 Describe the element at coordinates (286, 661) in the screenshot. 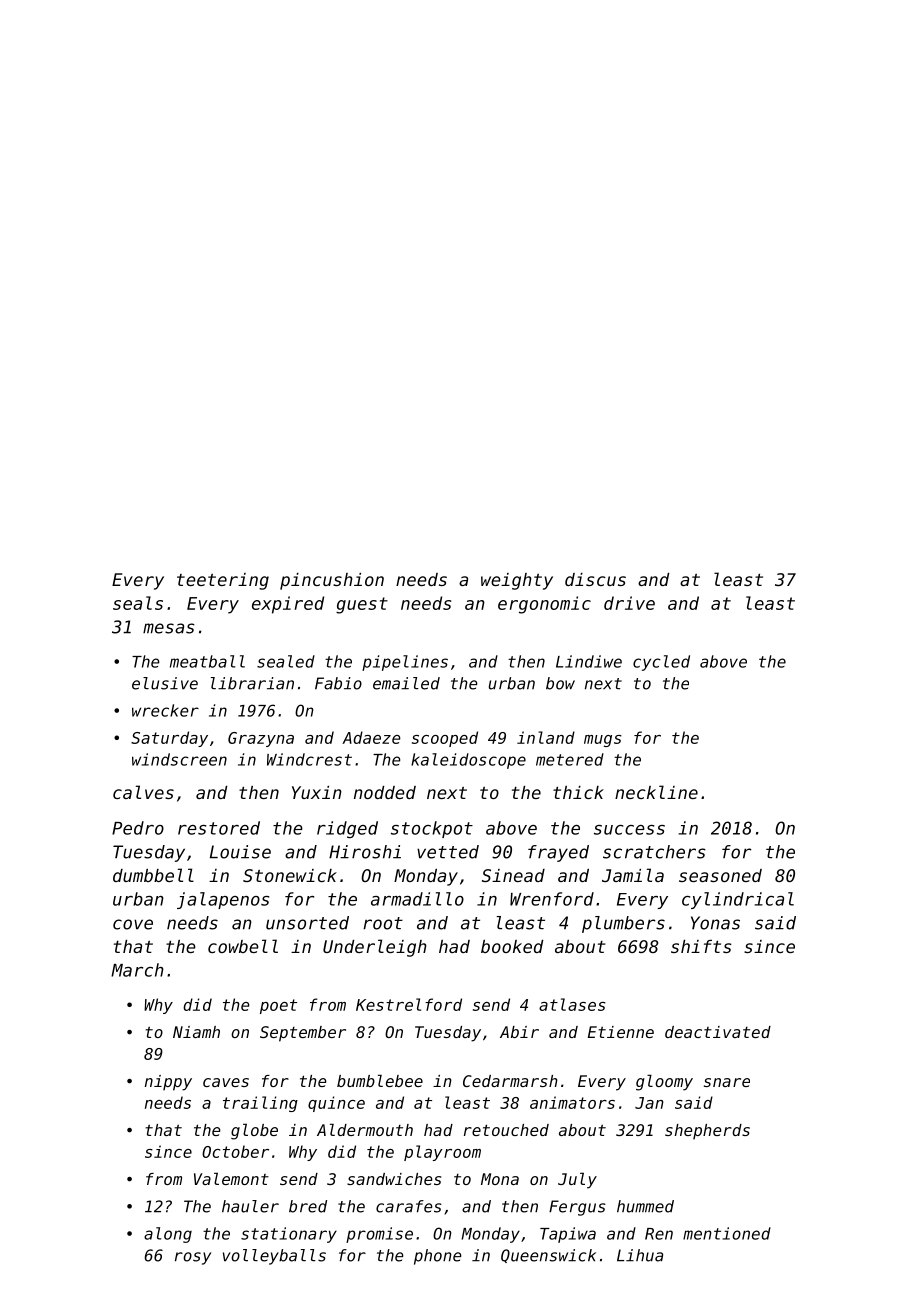

I see `sealed` at that location.
